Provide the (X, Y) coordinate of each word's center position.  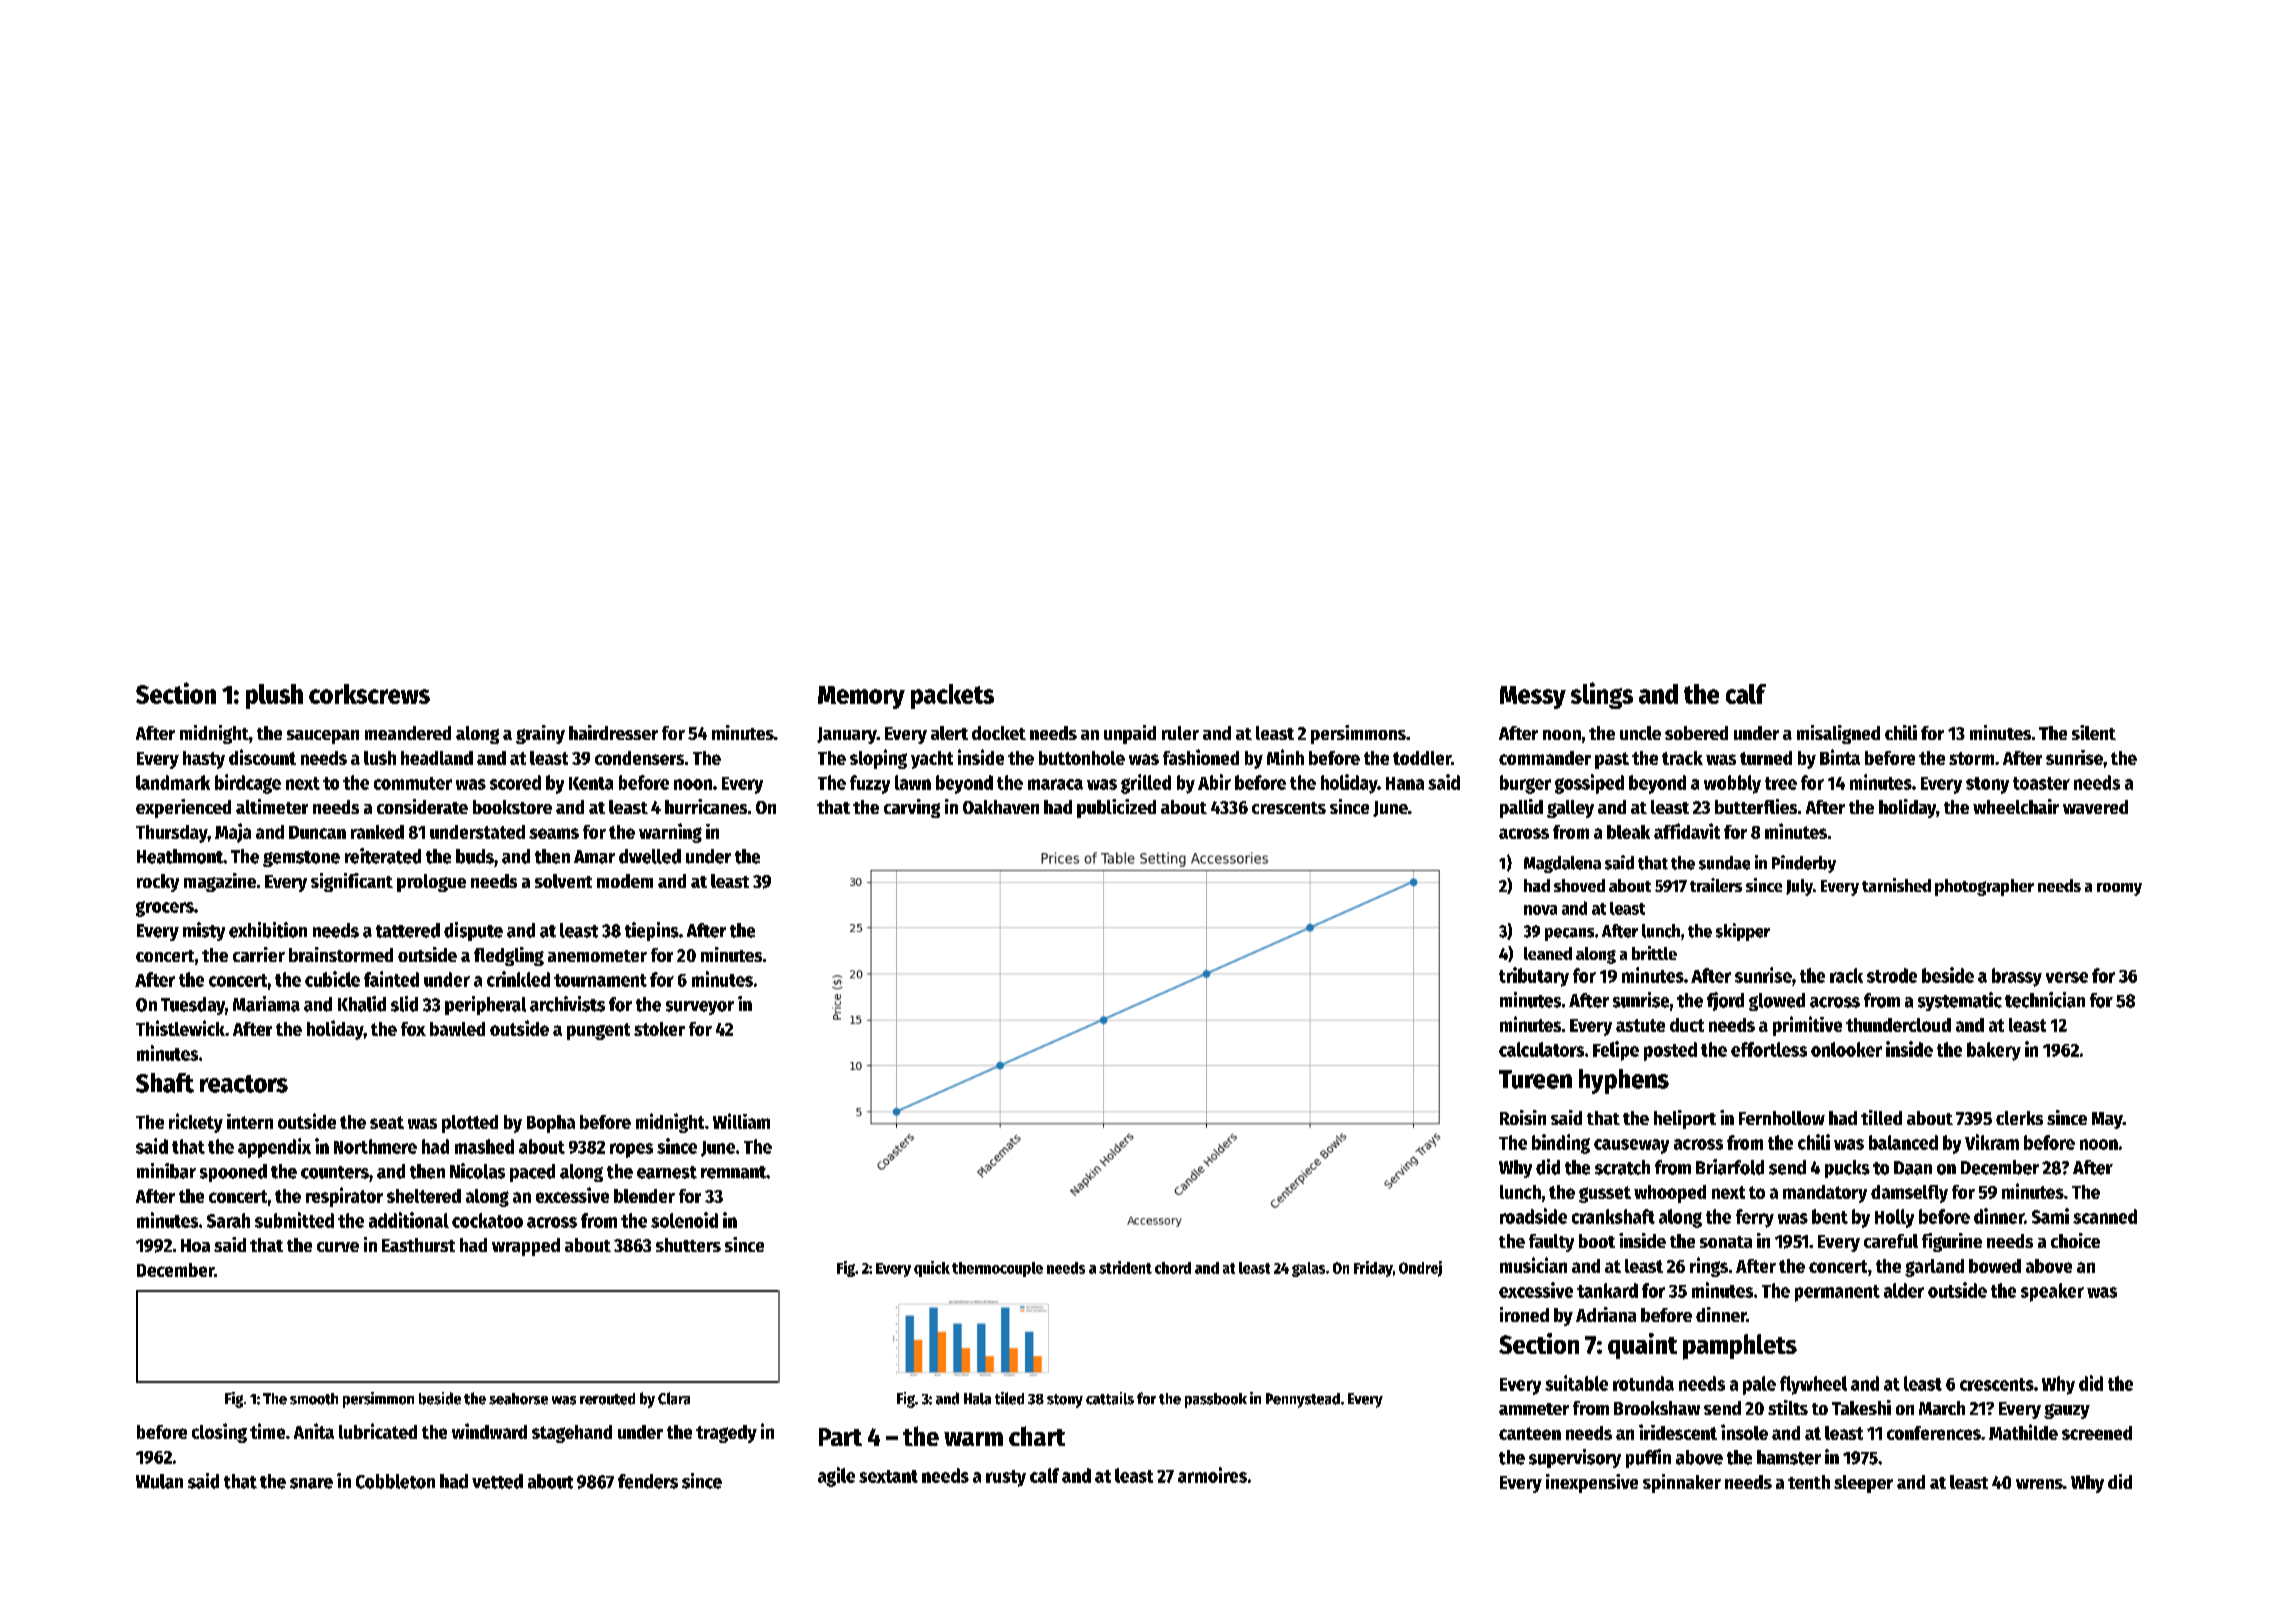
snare (311, 1483)
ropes (631, 1150)
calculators (1541, 1049)
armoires (1212, 1475)
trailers (1716, 885)
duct (1687, 1025)
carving (912, 808)
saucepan (323, 737)
